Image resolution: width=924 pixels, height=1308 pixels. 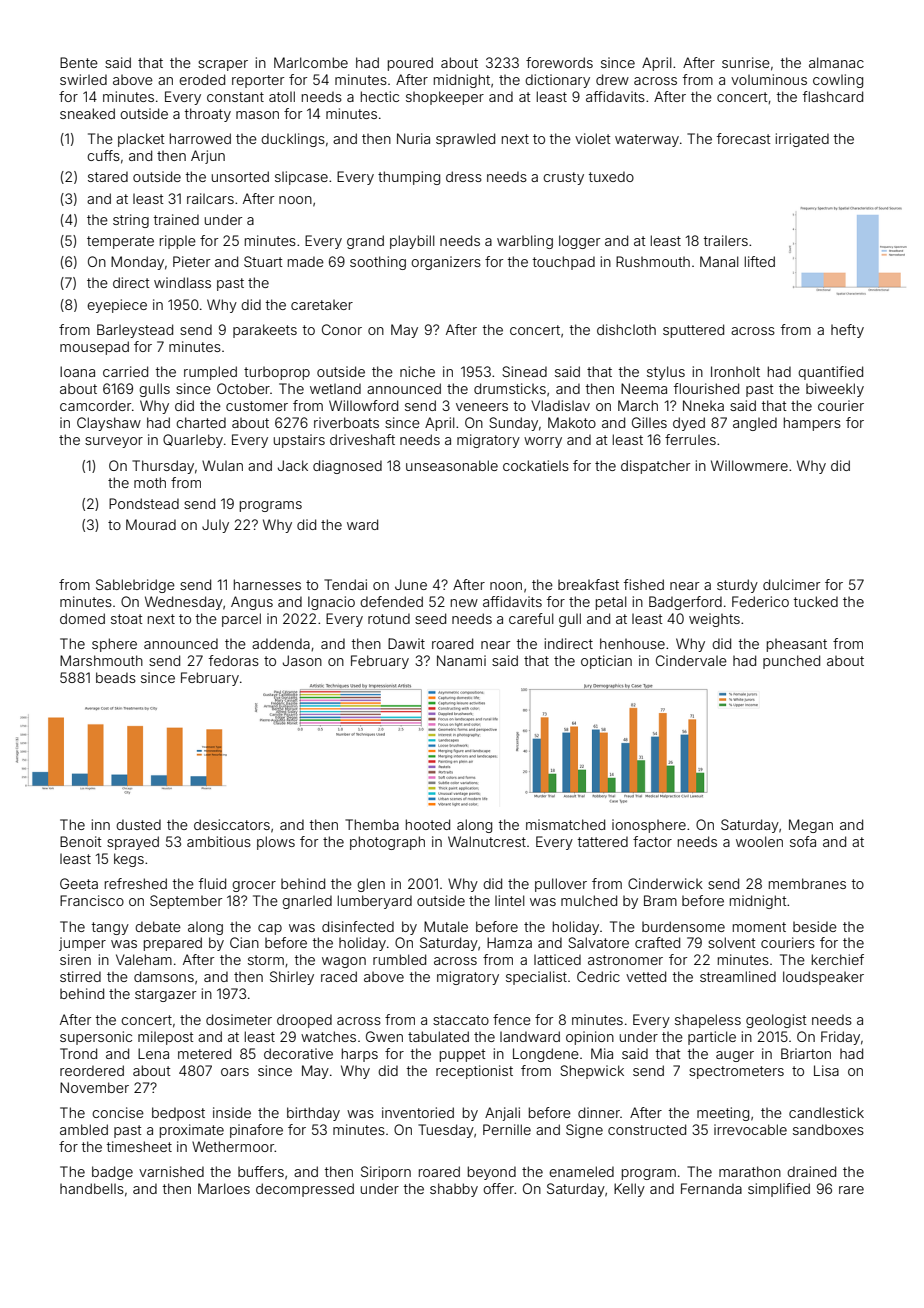 I want to click on dulcimer, so click(x=791, y=584).
